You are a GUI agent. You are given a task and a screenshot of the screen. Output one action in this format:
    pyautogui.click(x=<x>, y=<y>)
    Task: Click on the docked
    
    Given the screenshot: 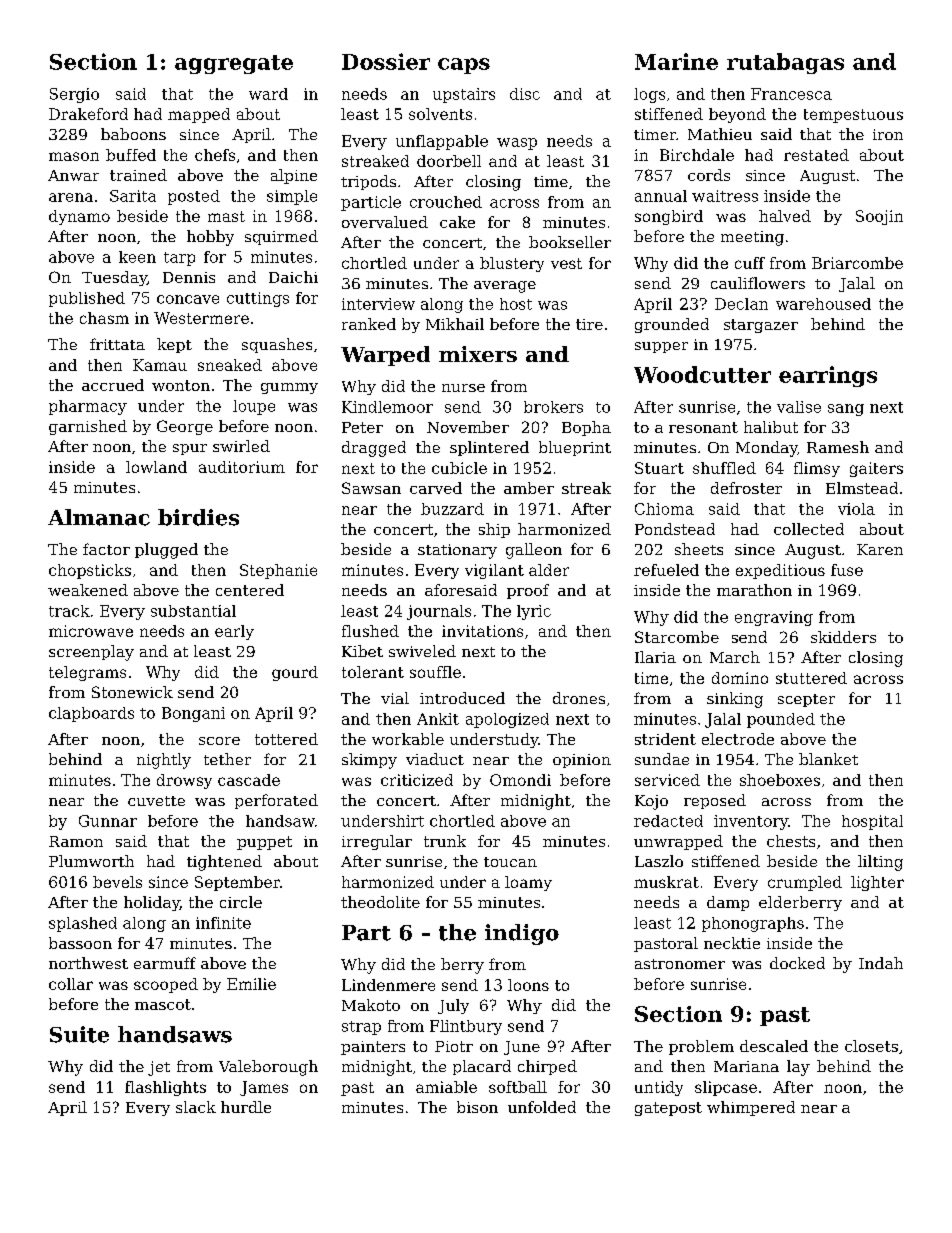 What is the action you would take?
    pyautogui.click(x=797, y=963)
